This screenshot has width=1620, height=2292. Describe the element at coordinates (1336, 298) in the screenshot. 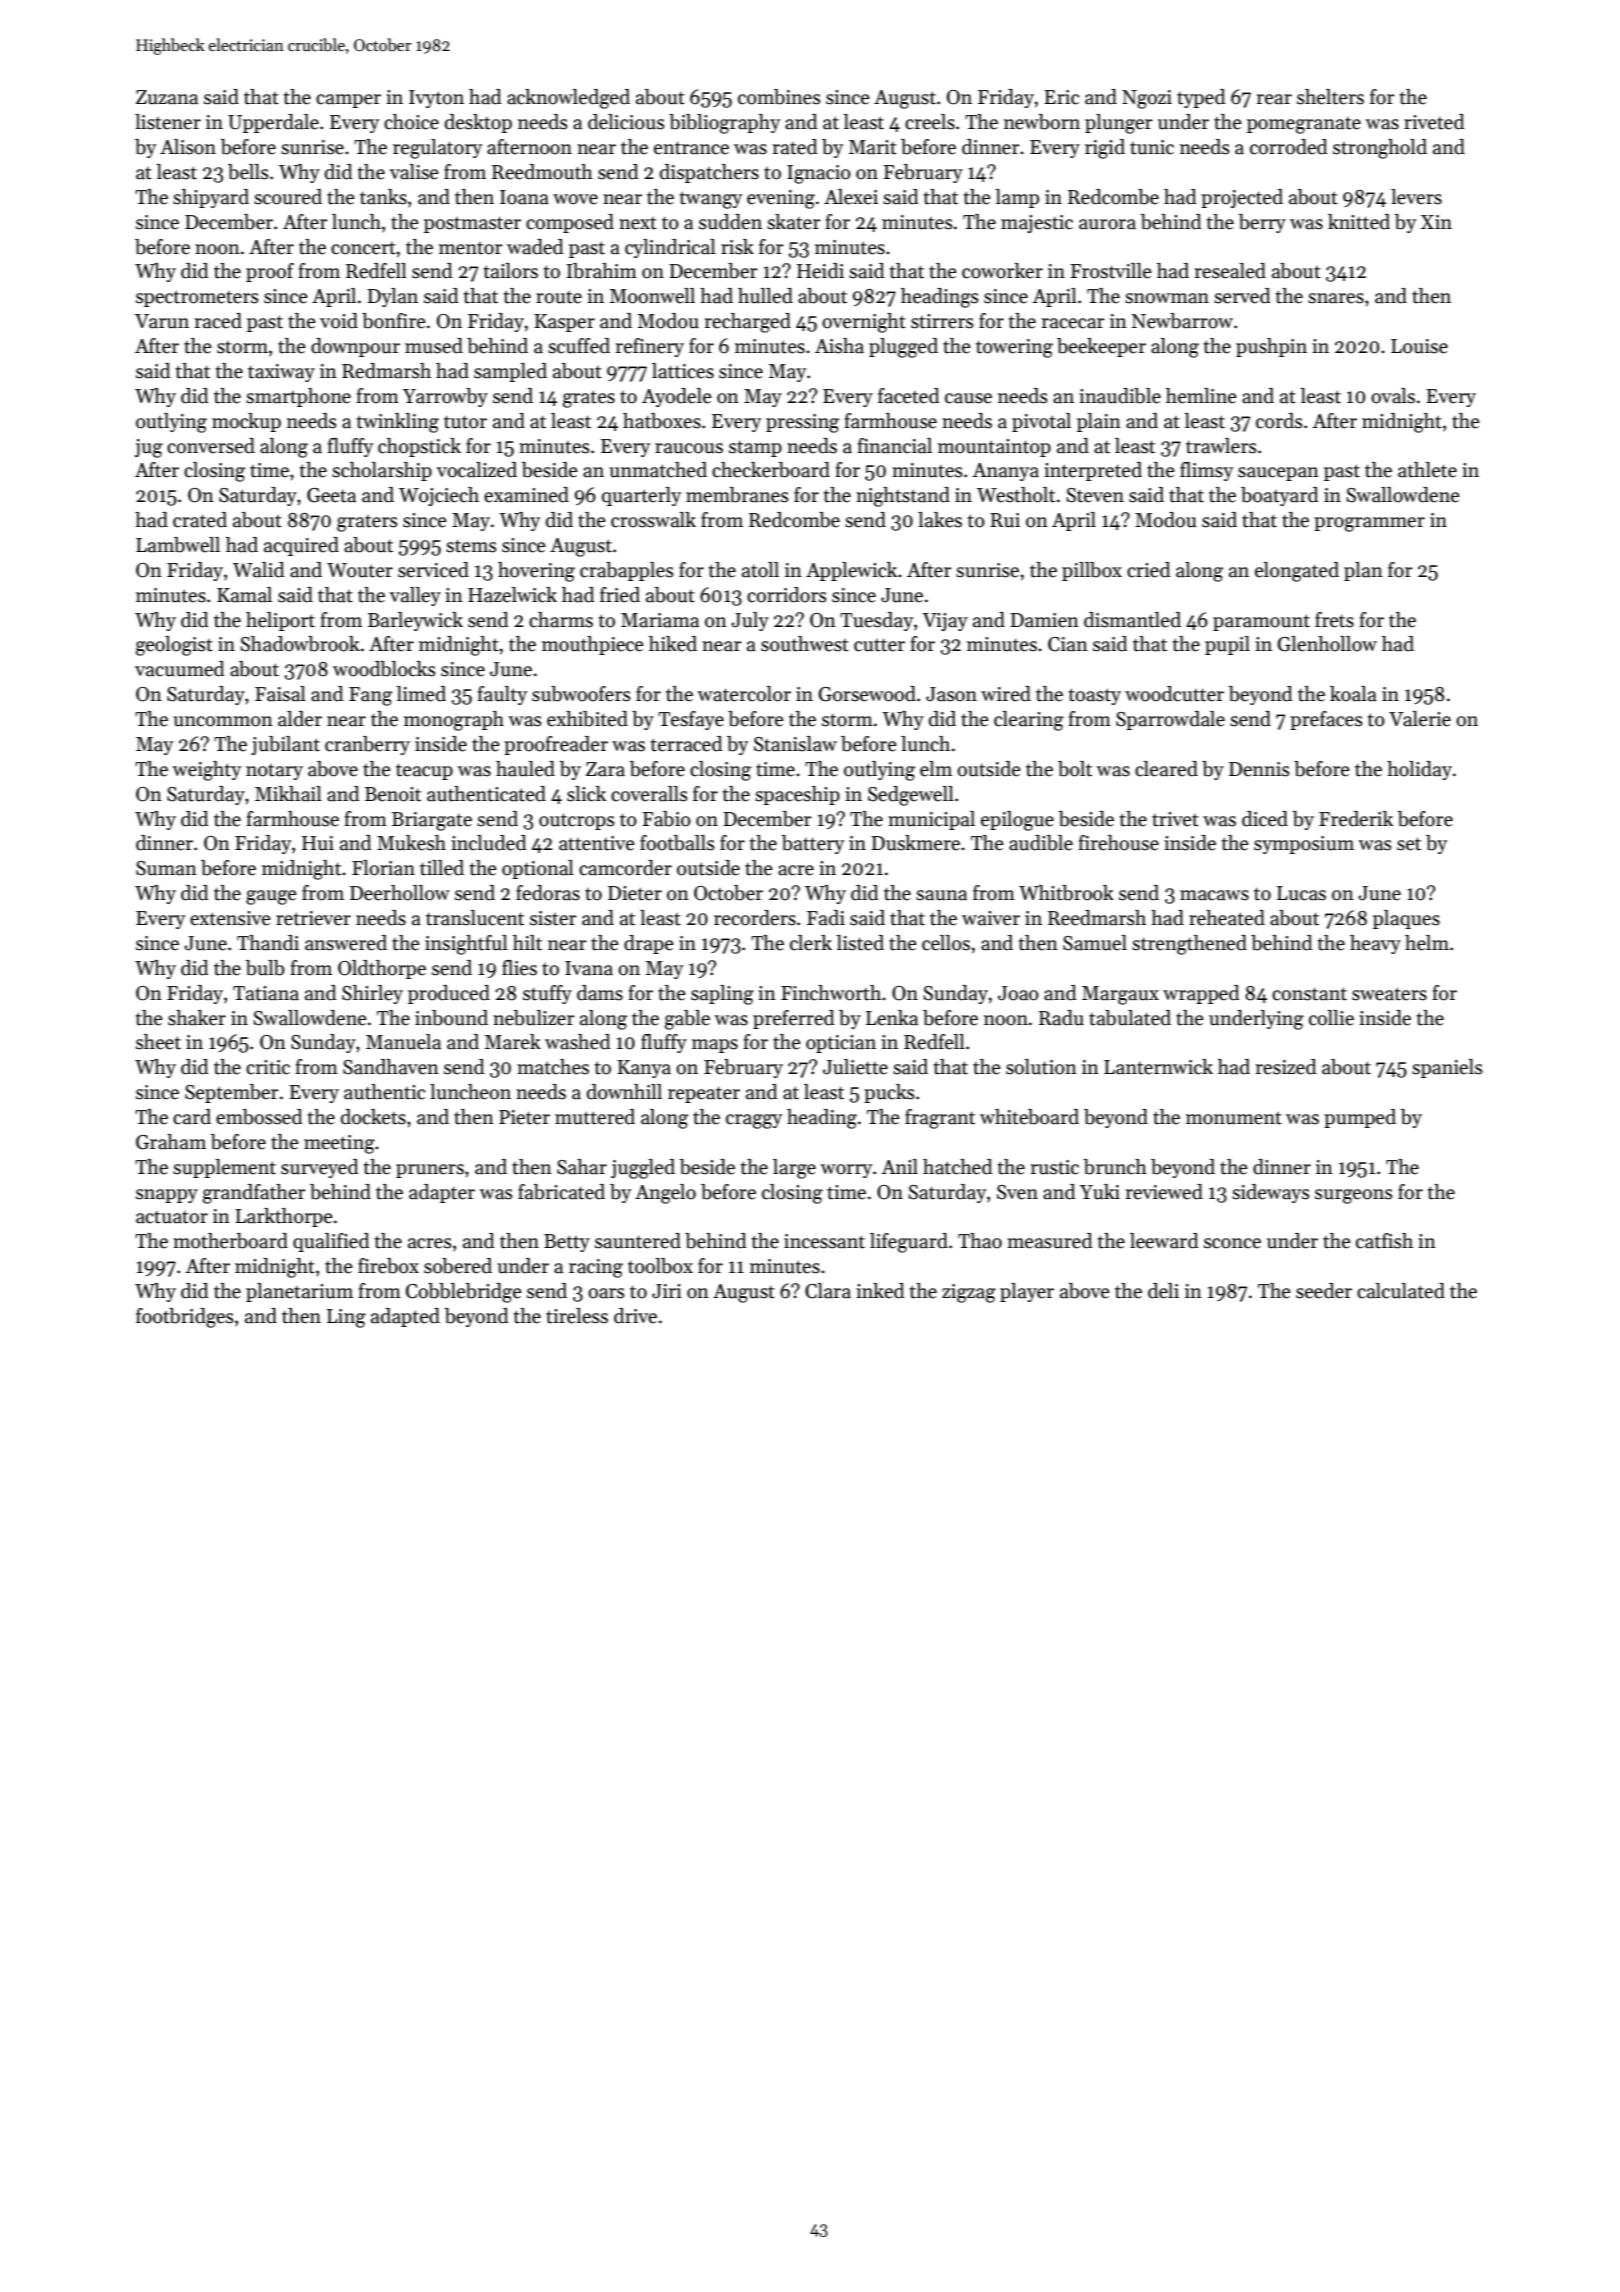

I see `snares` at that location.
